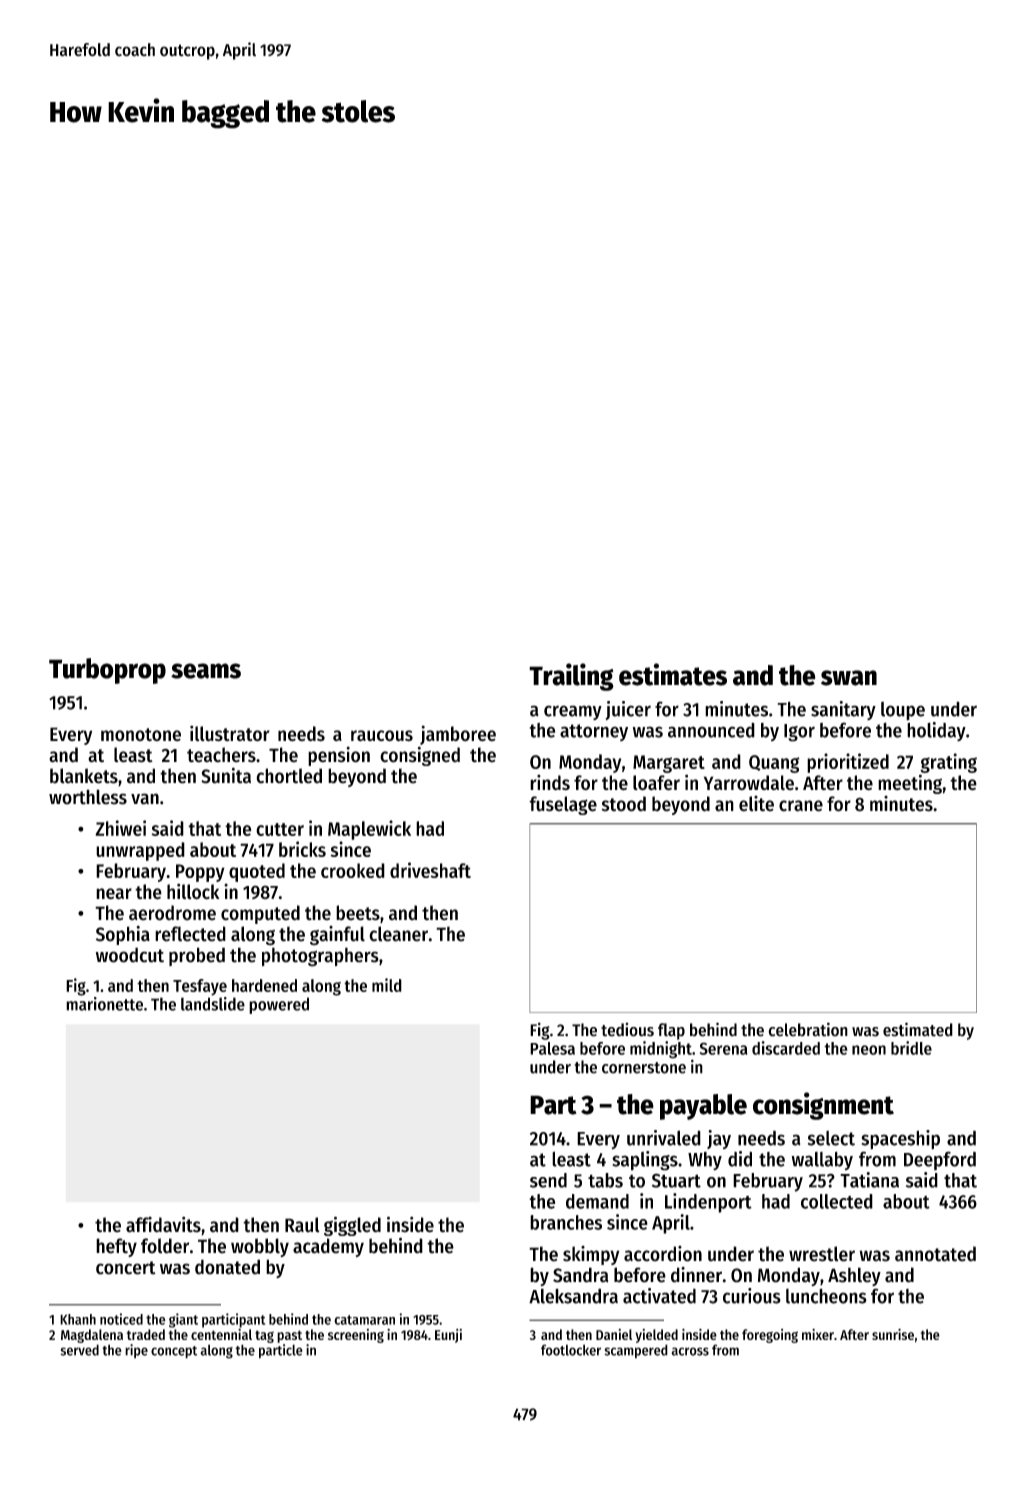  What do you see at coordinates (849, 678) in the screenshot?
I see `swan` at bounding box center [849, 678].
